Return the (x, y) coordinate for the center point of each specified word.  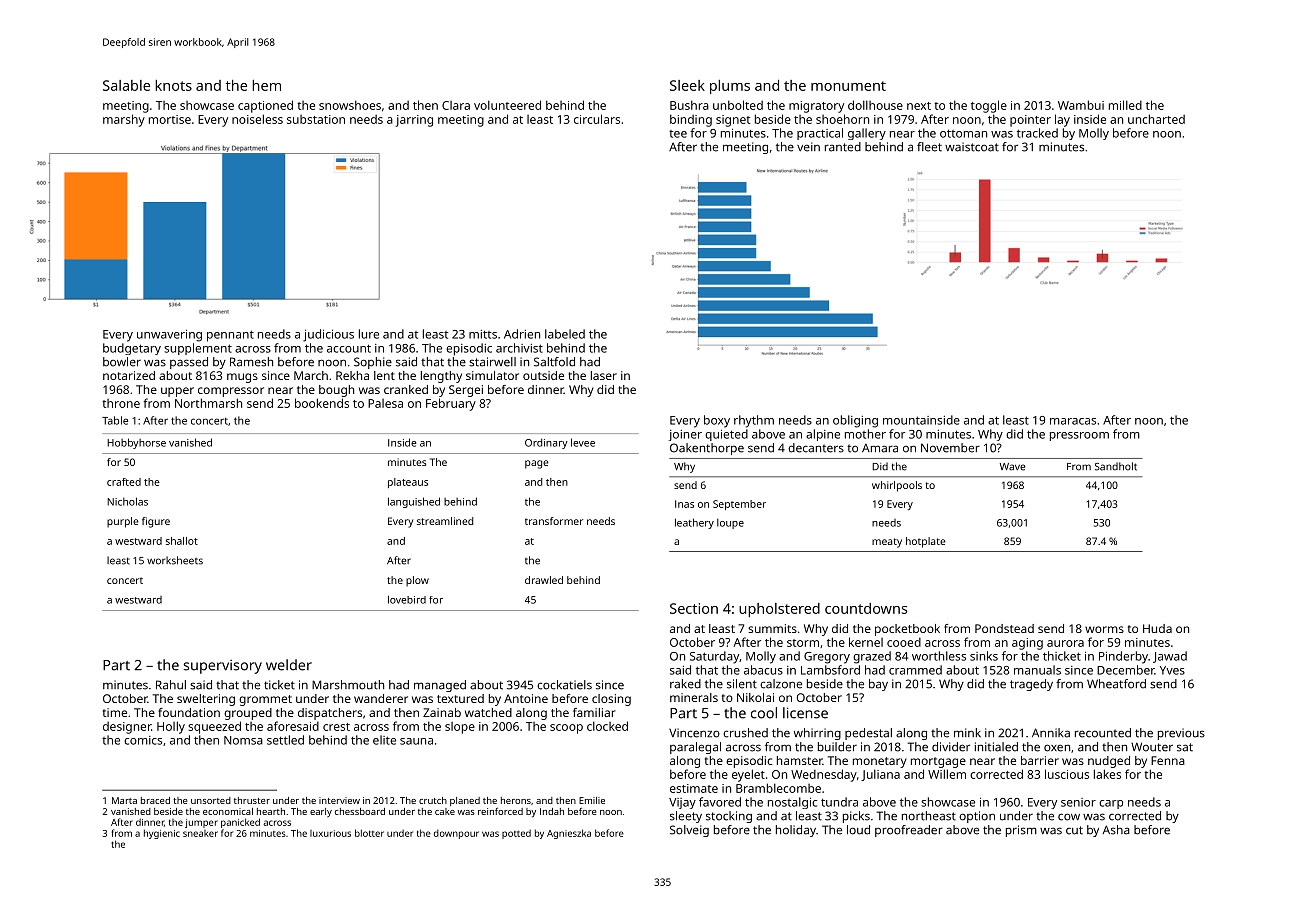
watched (488, 712)
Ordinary (546, 443)
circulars (597, 119)
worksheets (175, 560)
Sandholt (1116, 466)
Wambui (1081, 105)
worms (1104, 629)
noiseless (257, 119)
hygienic (162, 834)
